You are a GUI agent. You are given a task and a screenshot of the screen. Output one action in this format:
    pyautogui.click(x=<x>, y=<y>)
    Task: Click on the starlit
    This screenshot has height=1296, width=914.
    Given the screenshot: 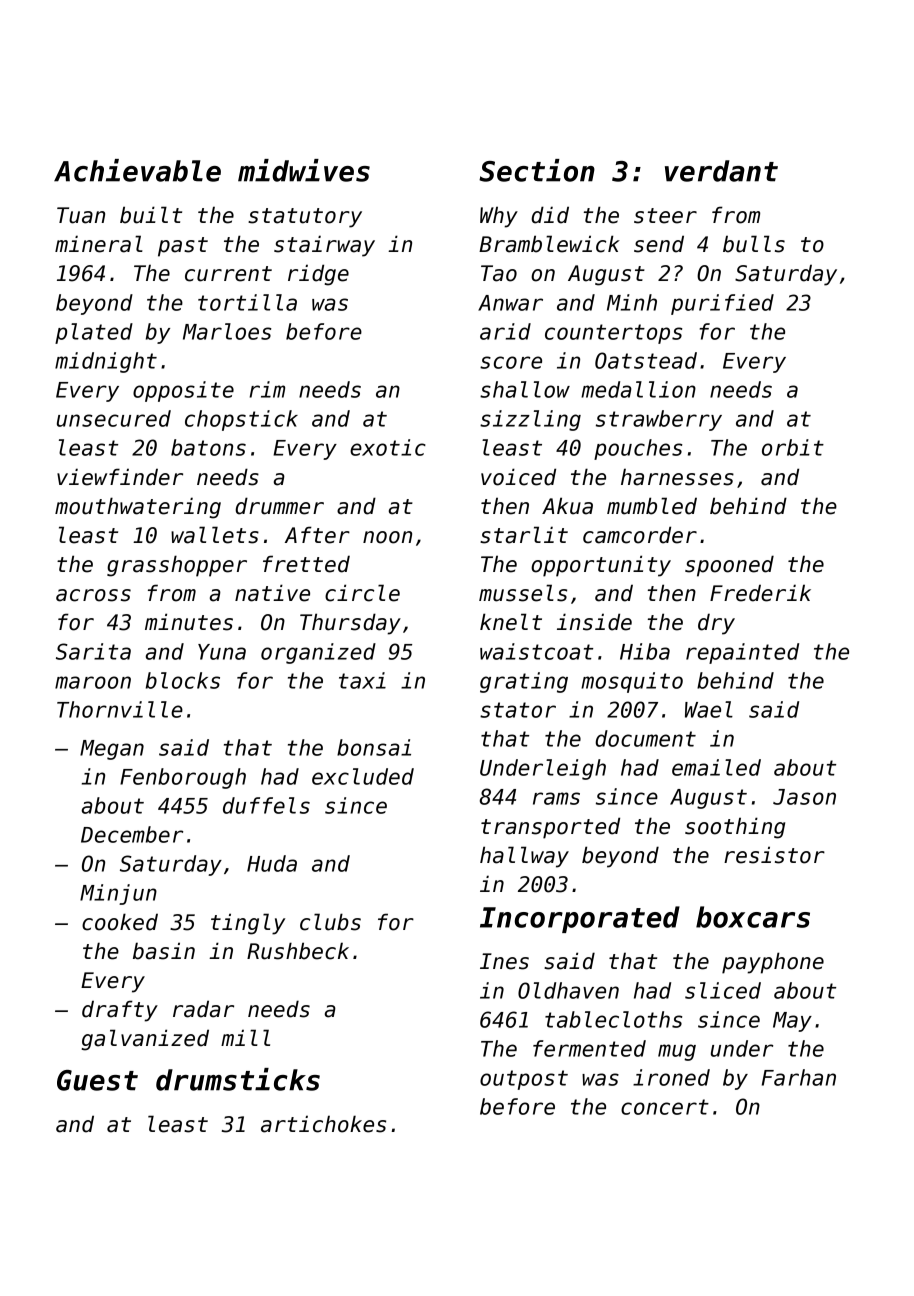 What is the action you would take?
    pyautogui.click(x=524, y=535)
